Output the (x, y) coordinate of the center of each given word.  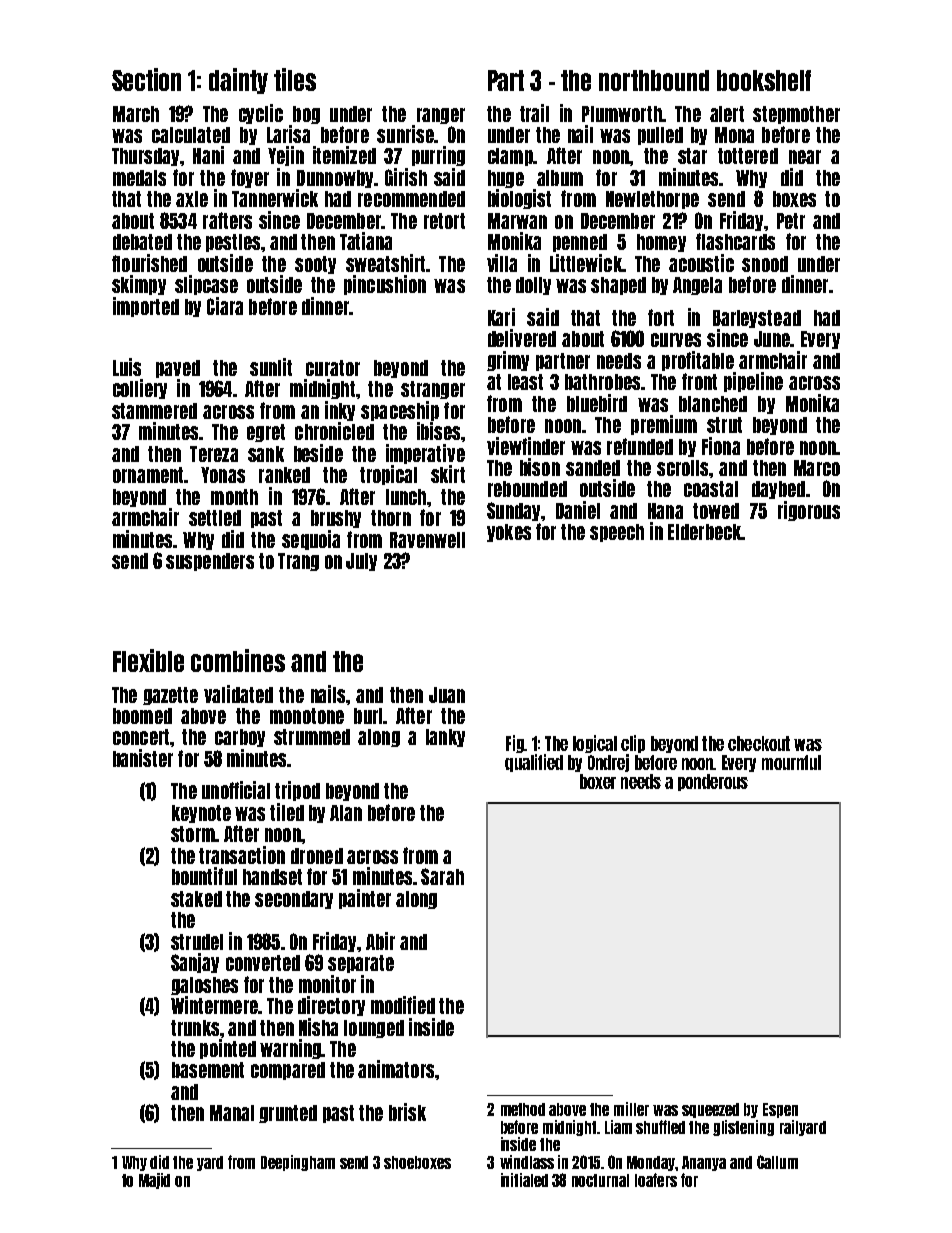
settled (215, 518)
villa (502, 263)
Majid (154, 1181)
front (699, 381)
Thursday (145, 157)
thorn (391, 518)
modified (403, 1005)
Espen (780, 1110)
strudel (197, 942)
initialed (524, 1180)
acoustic (701, 263)
